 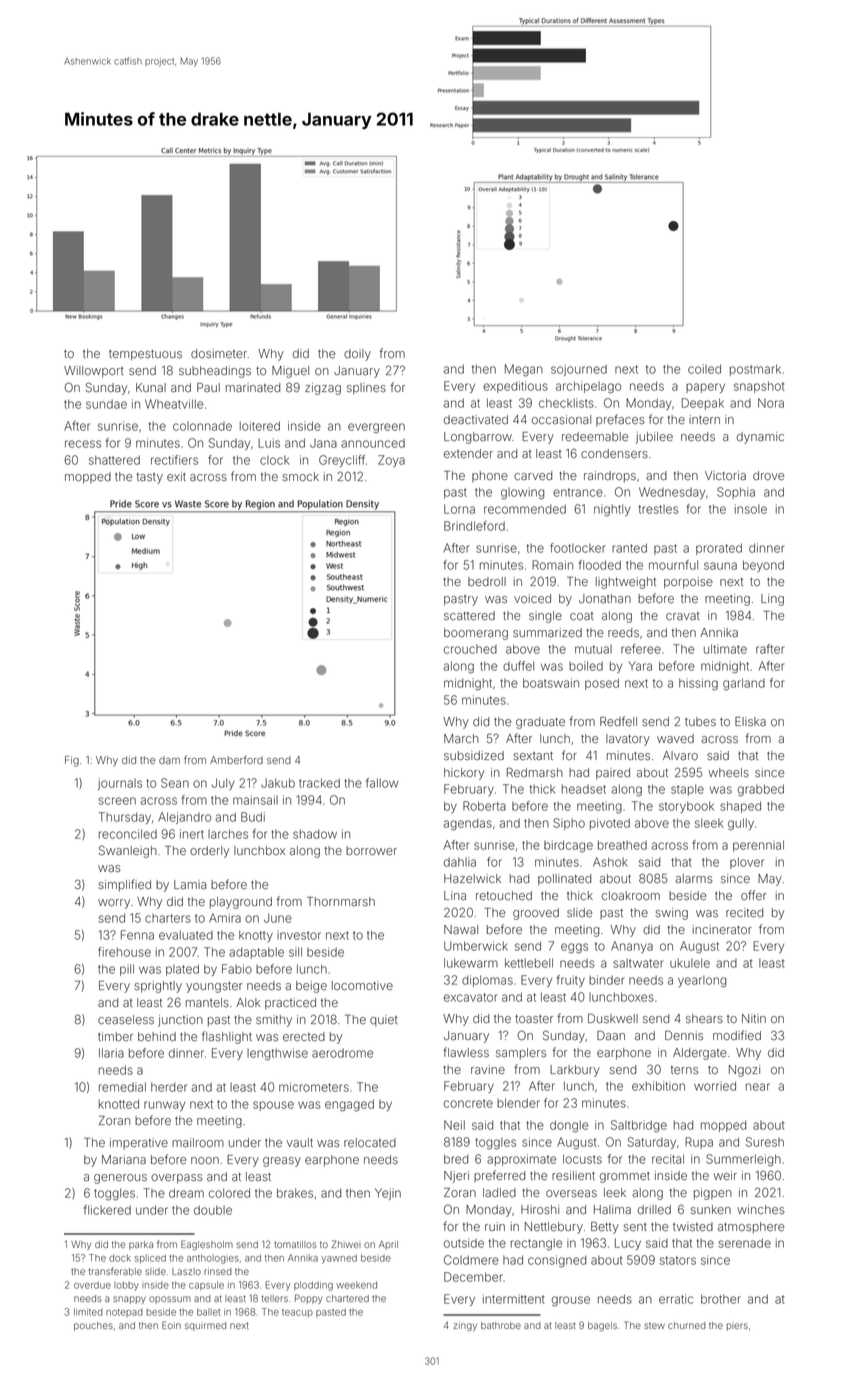 I want to click on splines, so click(x=366, y=389).
